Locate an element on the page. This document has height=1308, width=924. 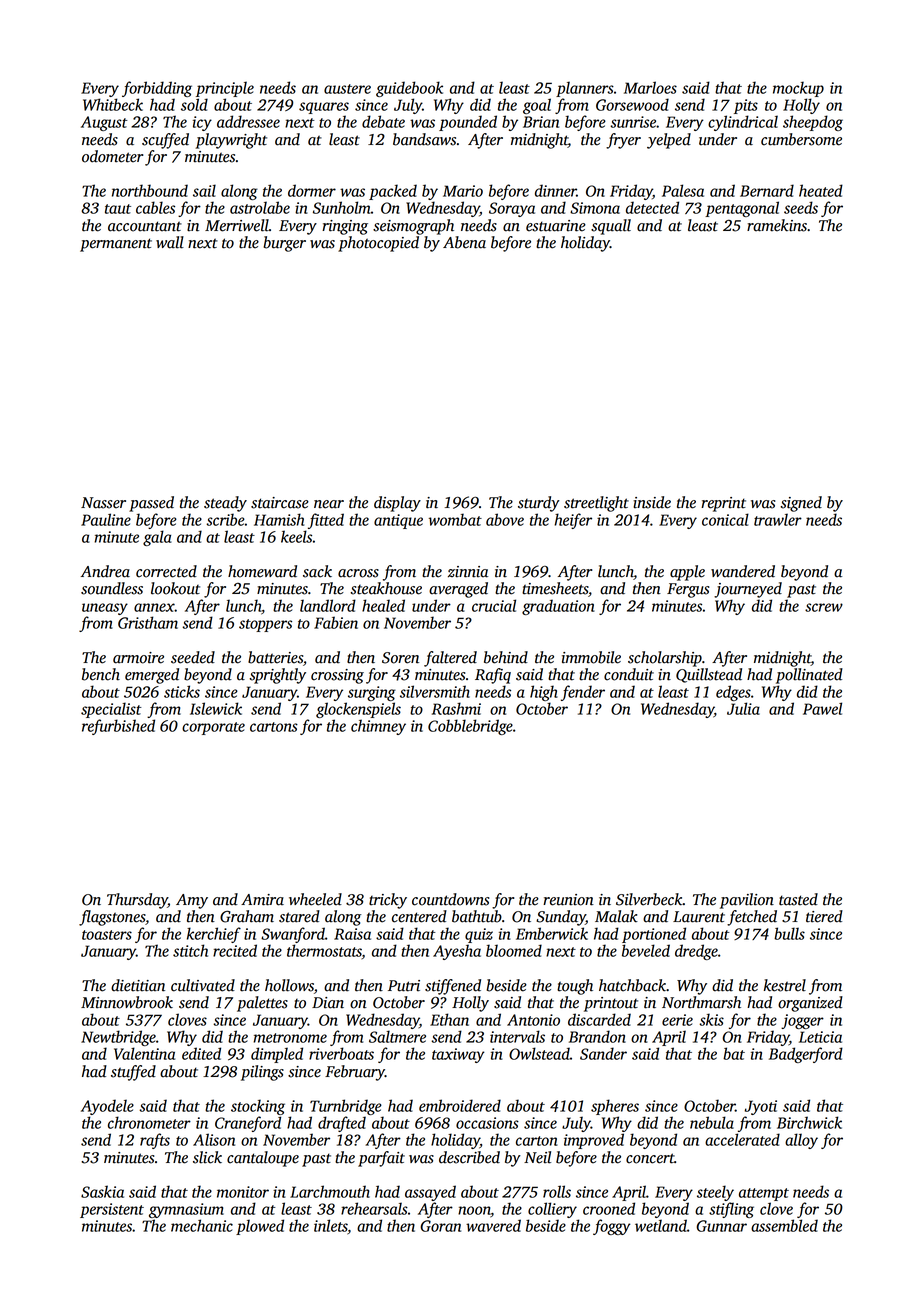
sprightly is located at coordinates (277, 676).
